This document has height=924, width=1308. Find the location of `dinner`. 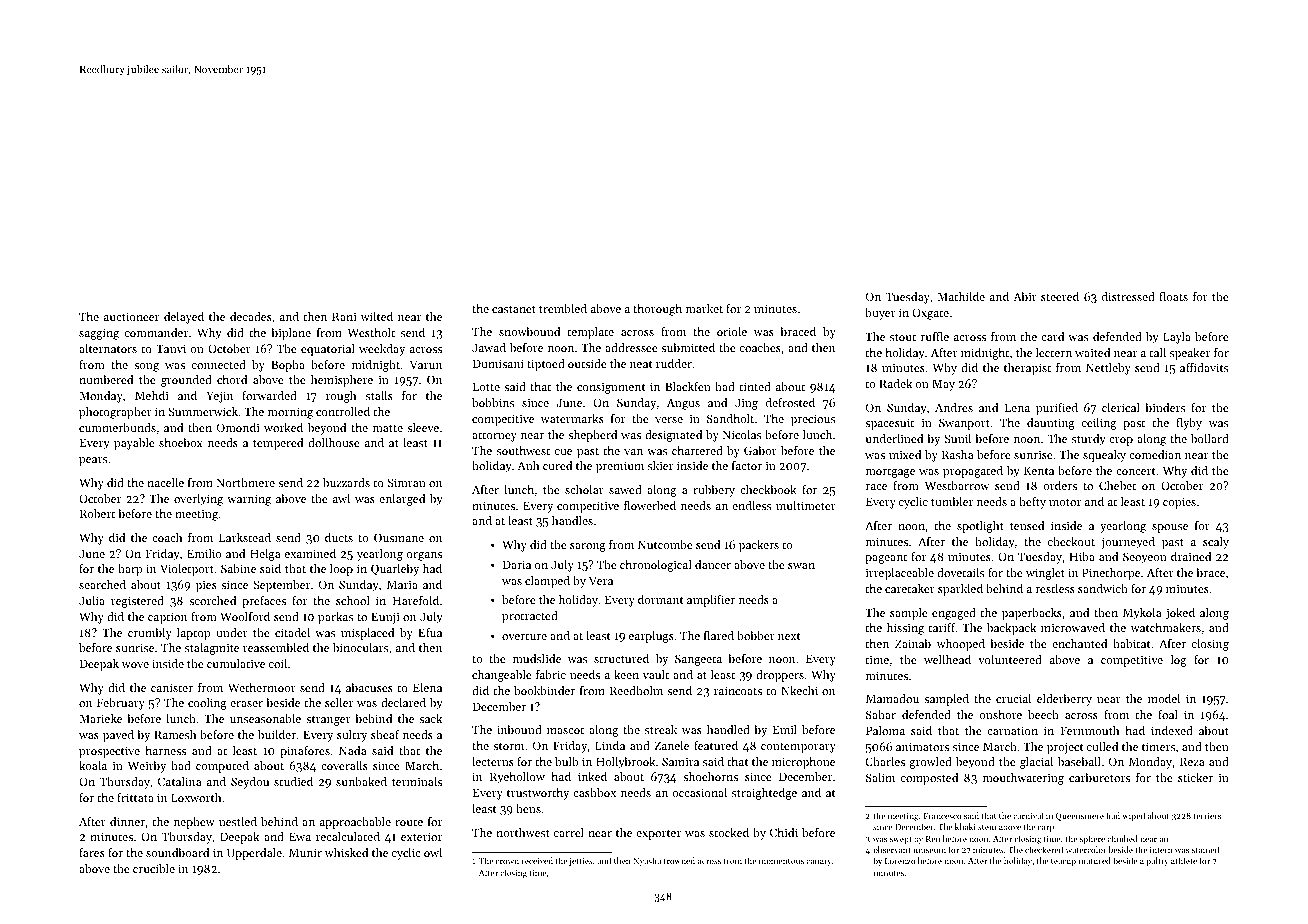

dinner is located at coordinates (127, 821).
